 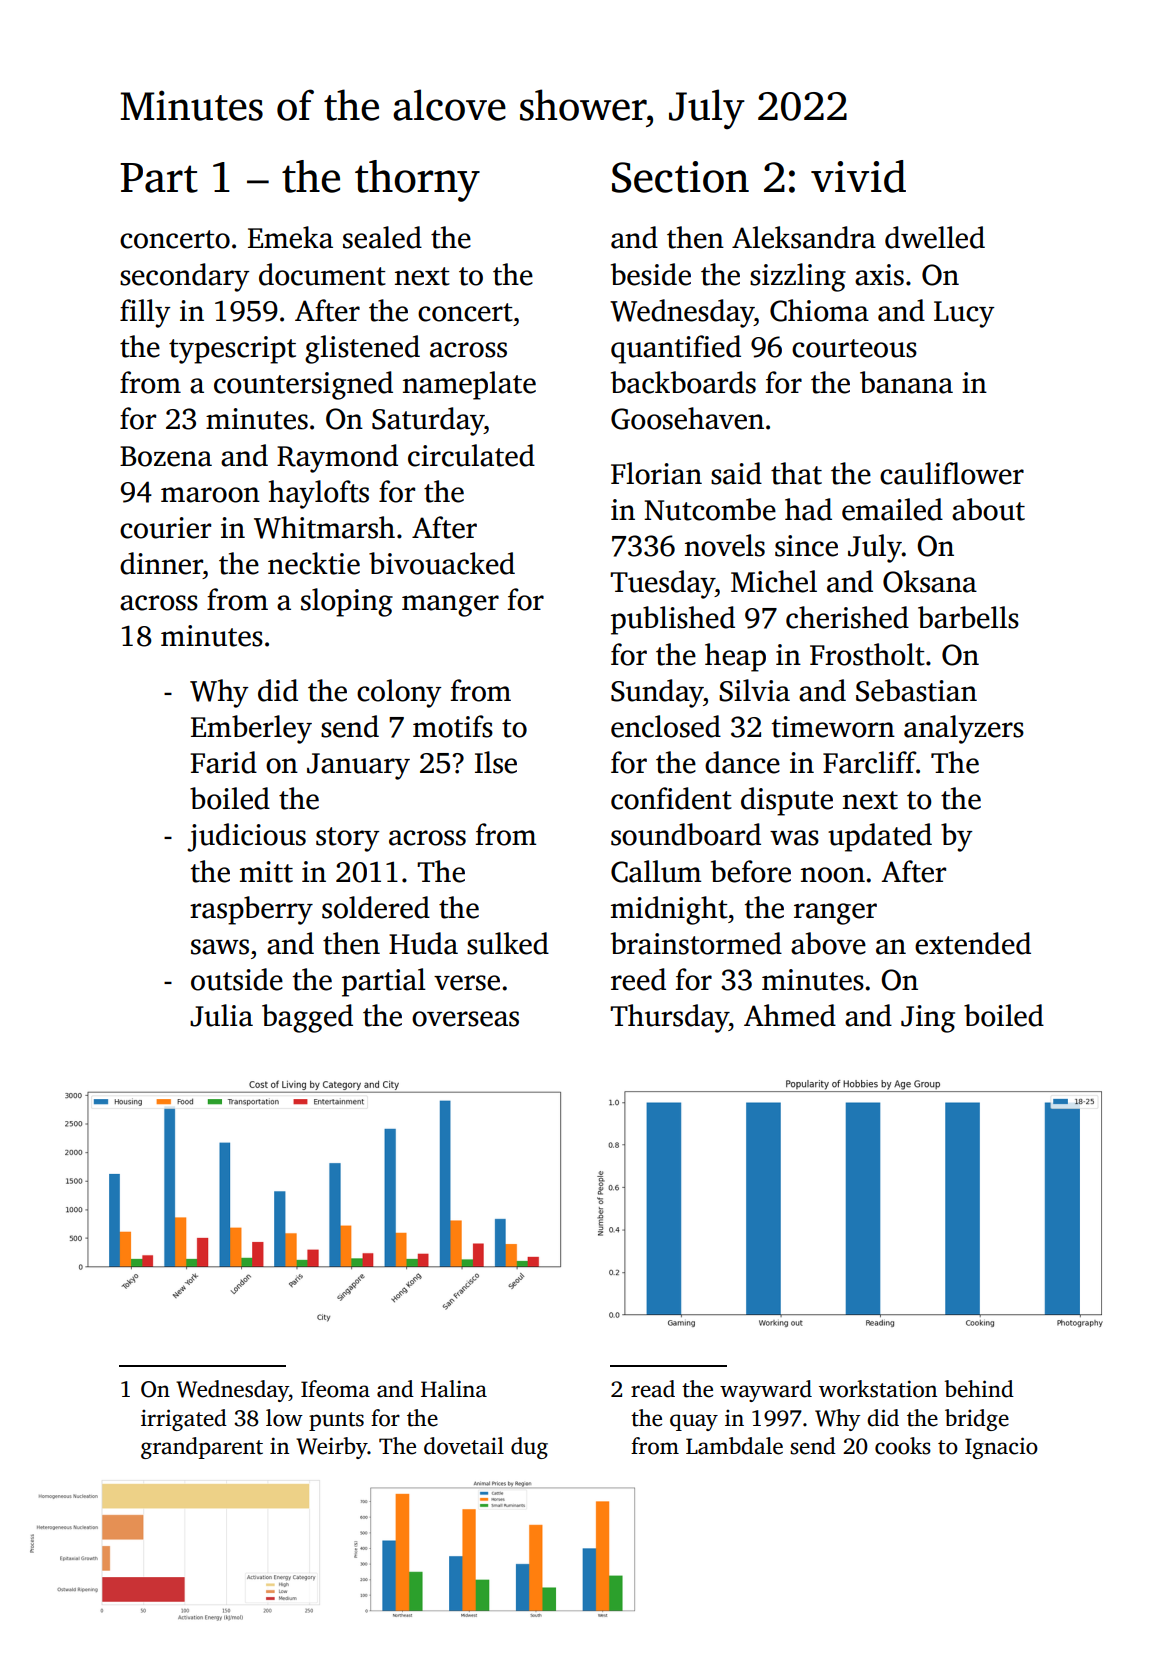 What do you see at coordinates (423, 943) in the screenshot?
I see `Huda` at bounding box center [423, 943].
